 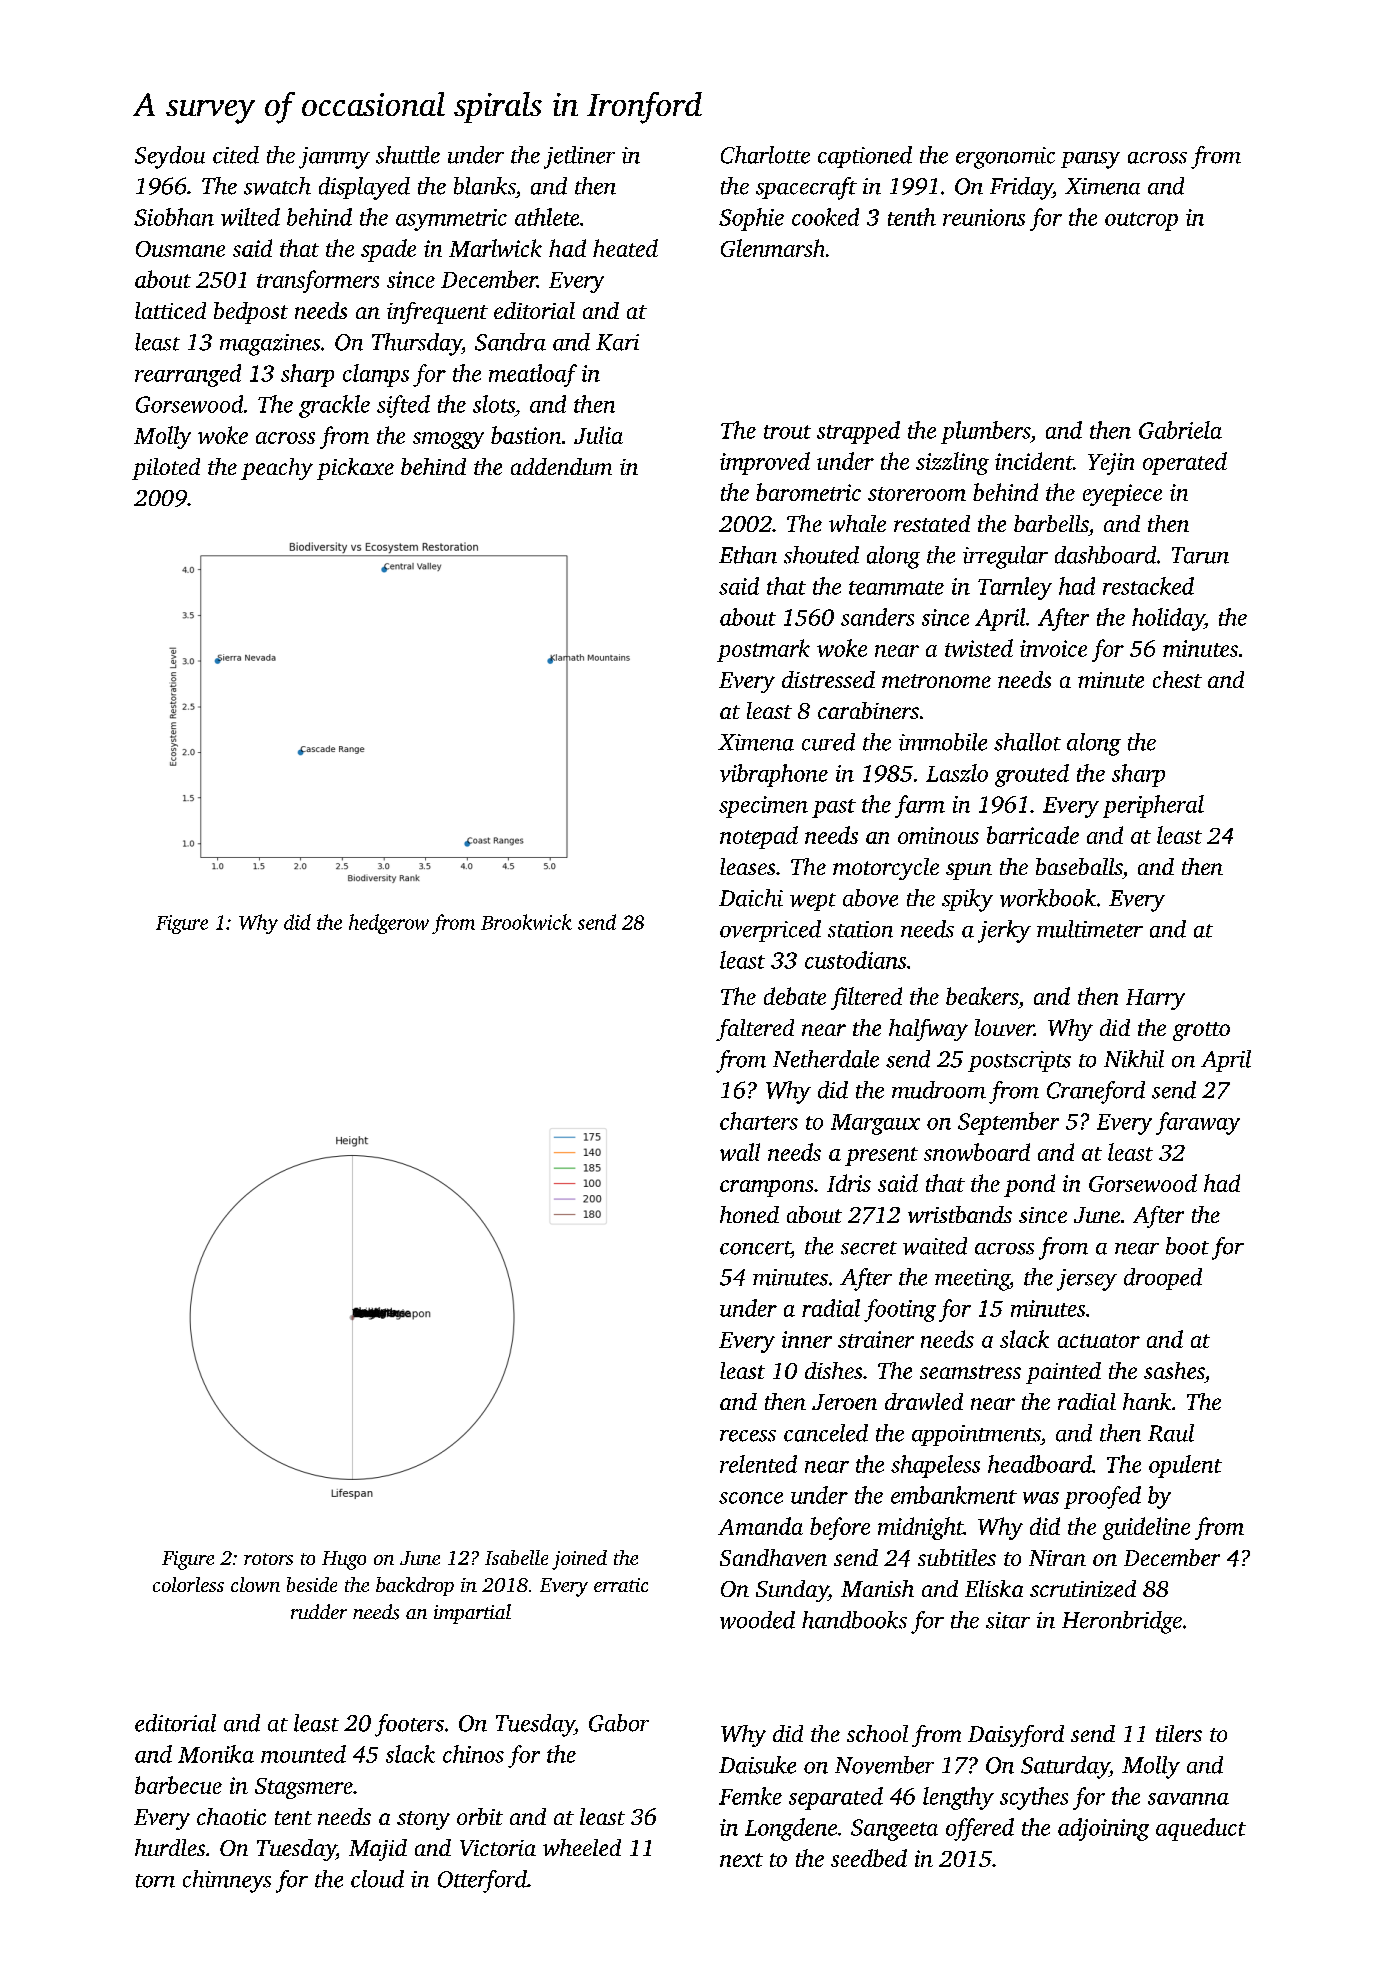 What do you see at coordinates (1005, 158) in the page?
I see `ergonomic` at bounding box center [1005, 158].
